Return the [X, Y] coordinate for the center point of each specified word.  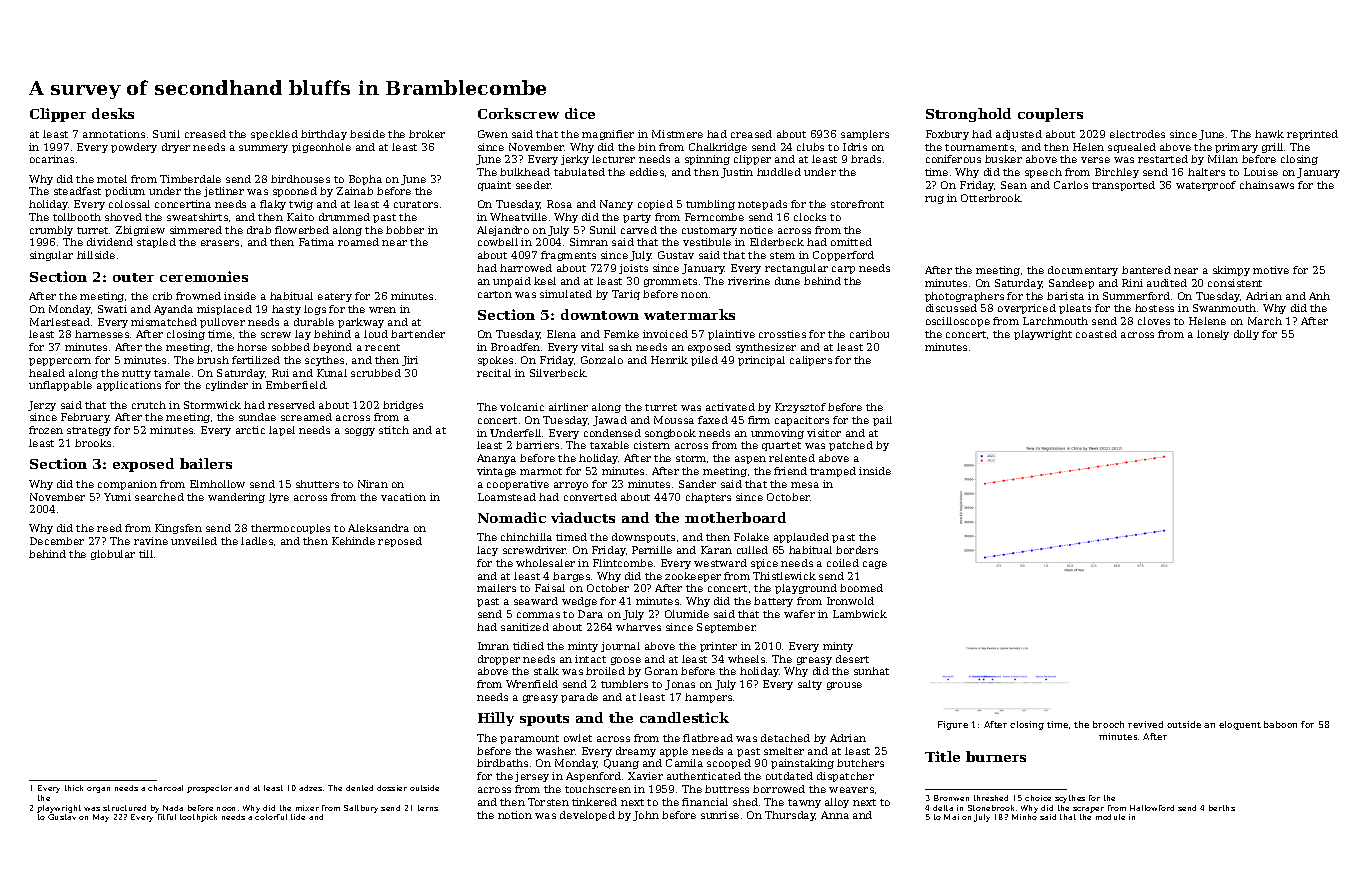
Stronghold [968, 115]
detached [785, 738]
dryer [176, 148]
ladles [257, 541]
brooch [1108, 724]
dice [580, 113]
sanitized [525, 627]
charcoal [165, 788]
